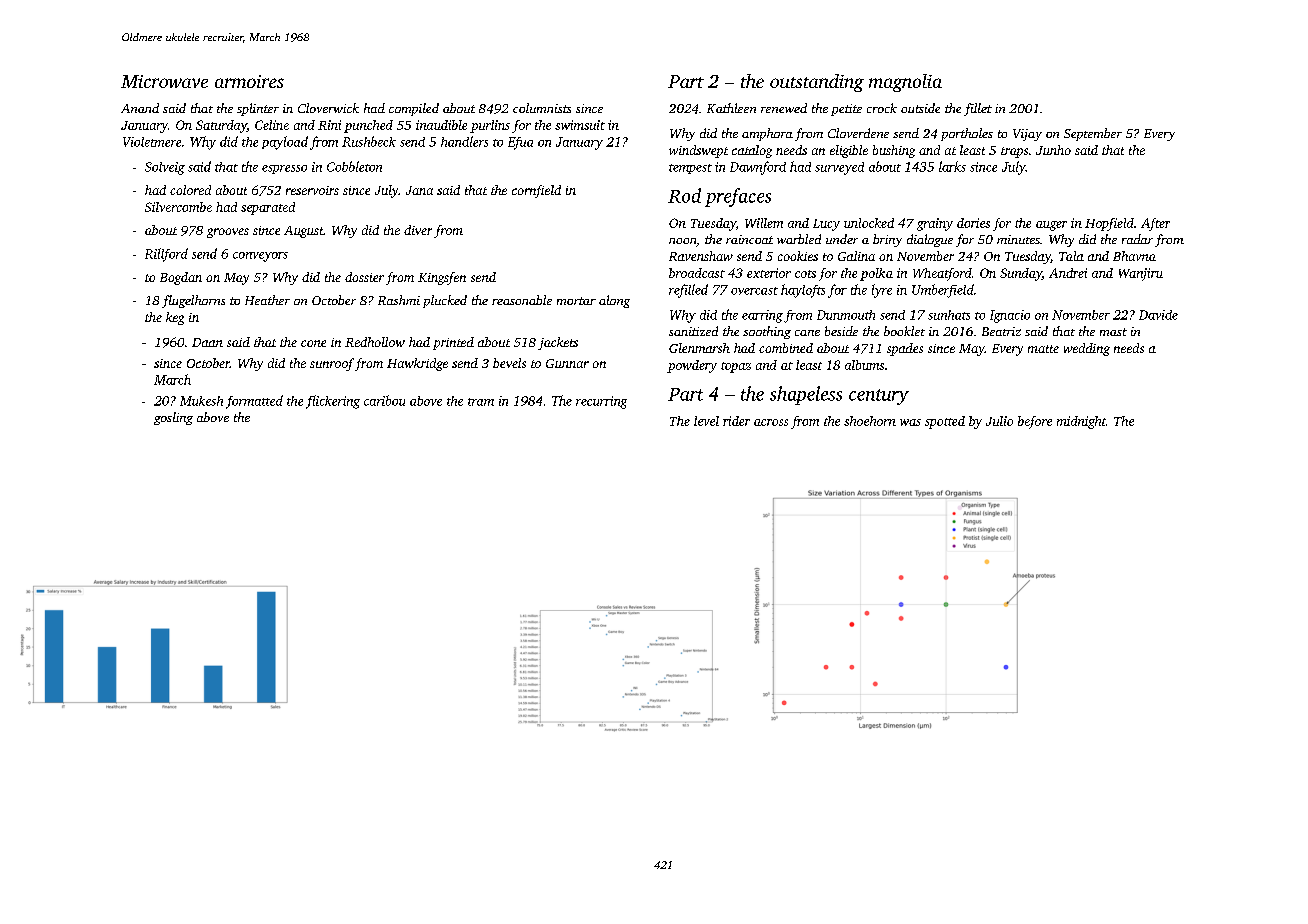 Image resolution: width=1308 pixels, height=924 pixels. I want to click on Davide, so click(1158, 315).
